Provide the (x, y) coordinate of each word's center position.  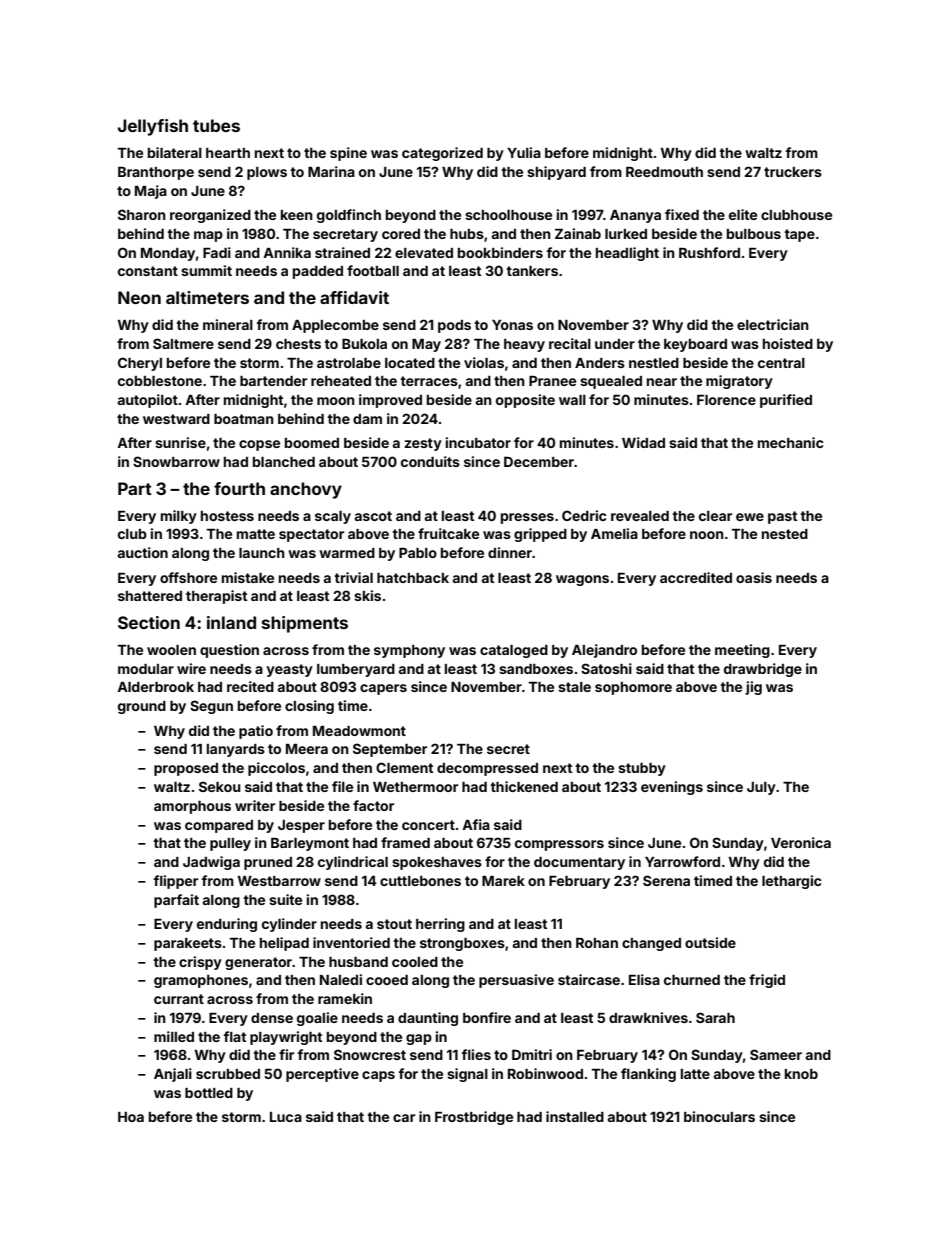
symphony (409, 651)
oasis (754, 577)
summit (206, 270)
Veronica (801, 842)
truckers (793, 172)
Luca (286, 1117)
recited (250, 686)
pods (454, 326)
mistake (248, 577)
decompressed (487, 769)
